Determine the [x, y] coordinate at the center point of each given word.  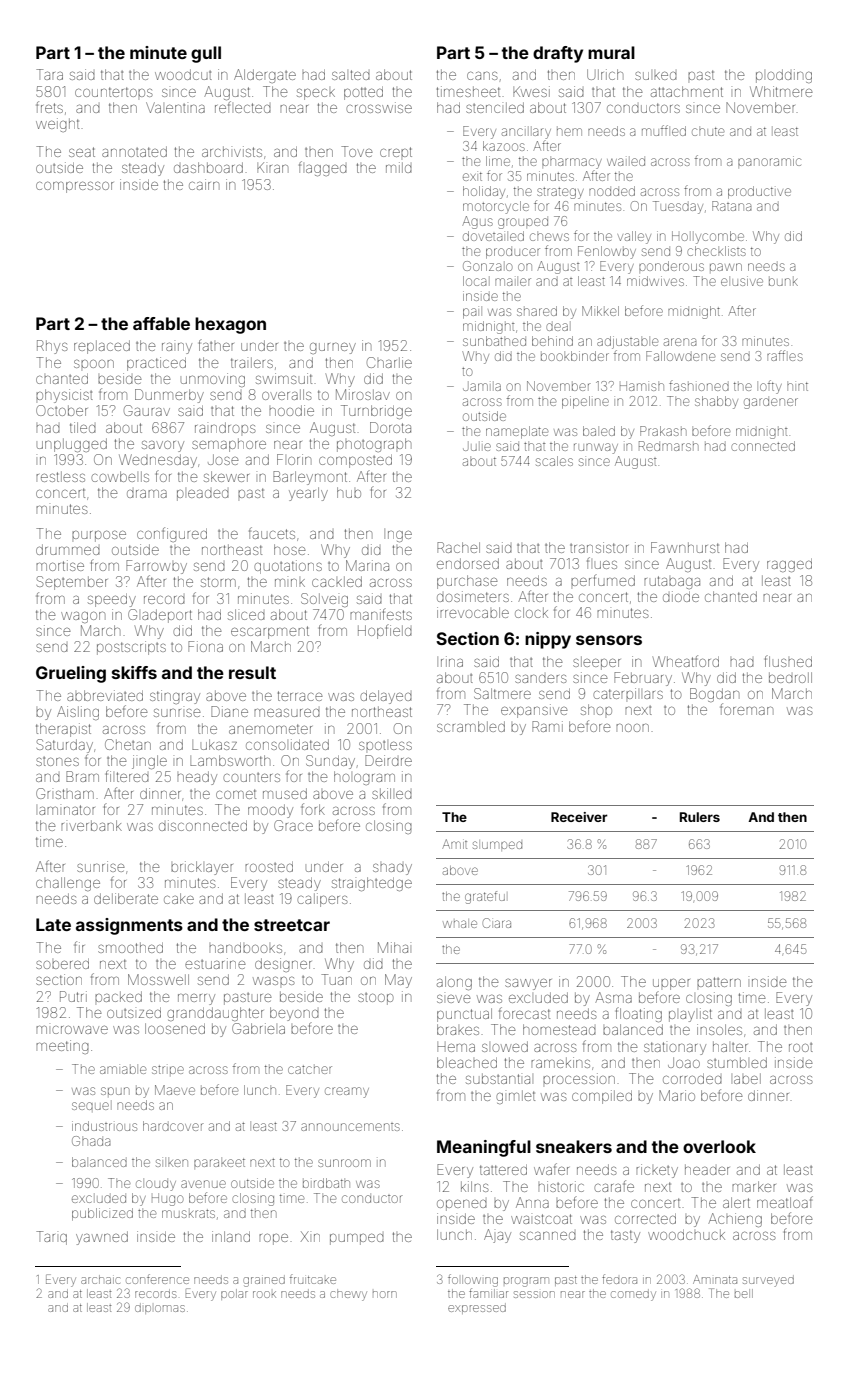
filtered [127, 776]
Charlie [389, 362]
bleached [467, 1062]
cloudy [156, 1185]
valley [634, 237]
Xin [310, 1236]
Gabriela [258, 1028]
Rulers [700, 817]
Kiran [272, 167]
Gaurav [147, 410]
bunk [783, 282]
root [801, 1047]
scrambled [471, 726]
